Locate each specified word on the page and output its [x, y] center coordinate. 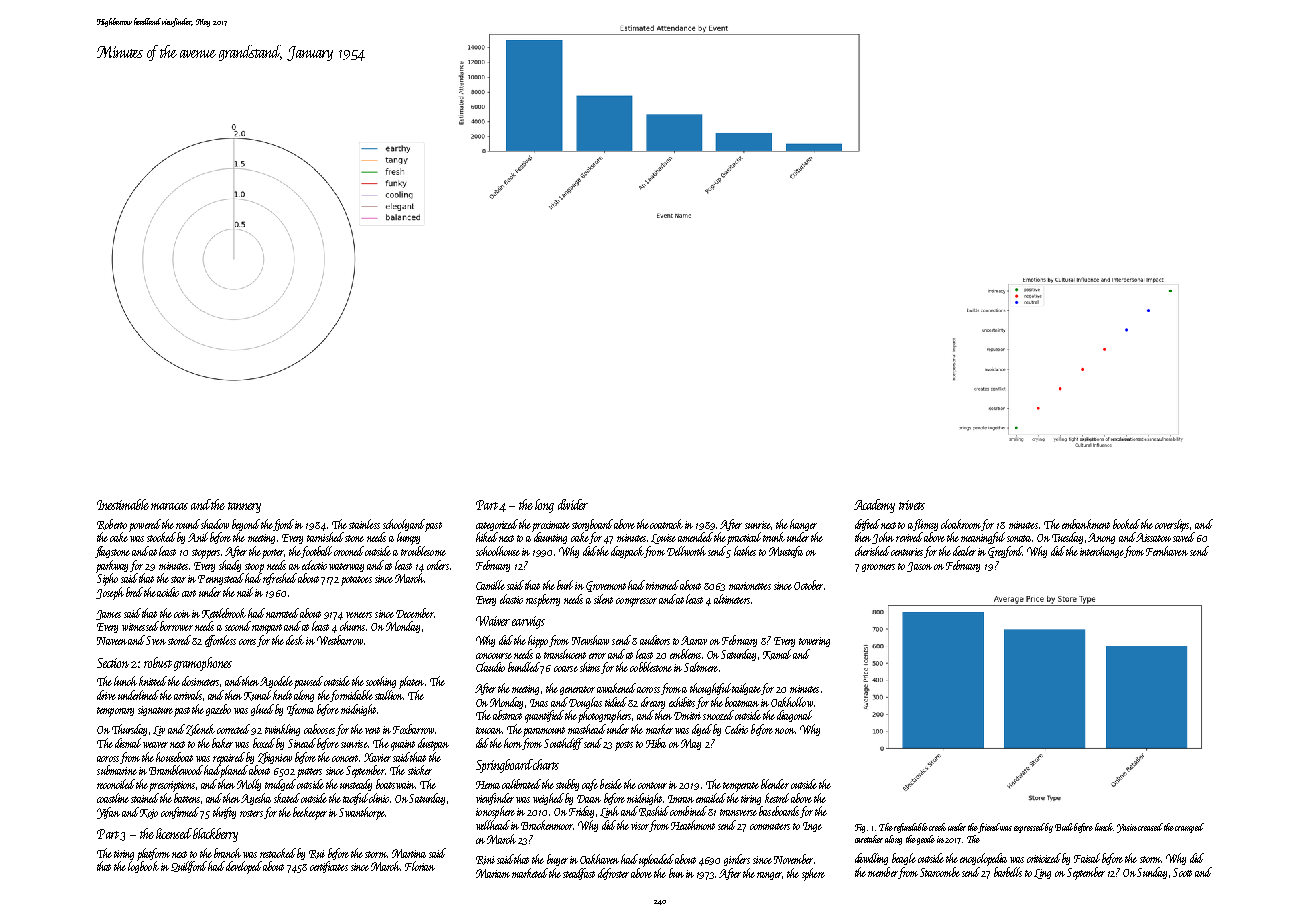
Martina [409, 853]
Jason [919, 567]
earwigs [528, 622]
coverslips [1172, 525]
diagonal [794, 716]
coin [182, 614]
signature [155, 711]
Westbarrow [340, 640]
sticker [420, 770]
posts [624, 746]
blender [775, 784]
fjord [284, 525]
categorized [497, 525]
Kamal [777, 654]
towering [814, 642]
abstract [507, 715]
